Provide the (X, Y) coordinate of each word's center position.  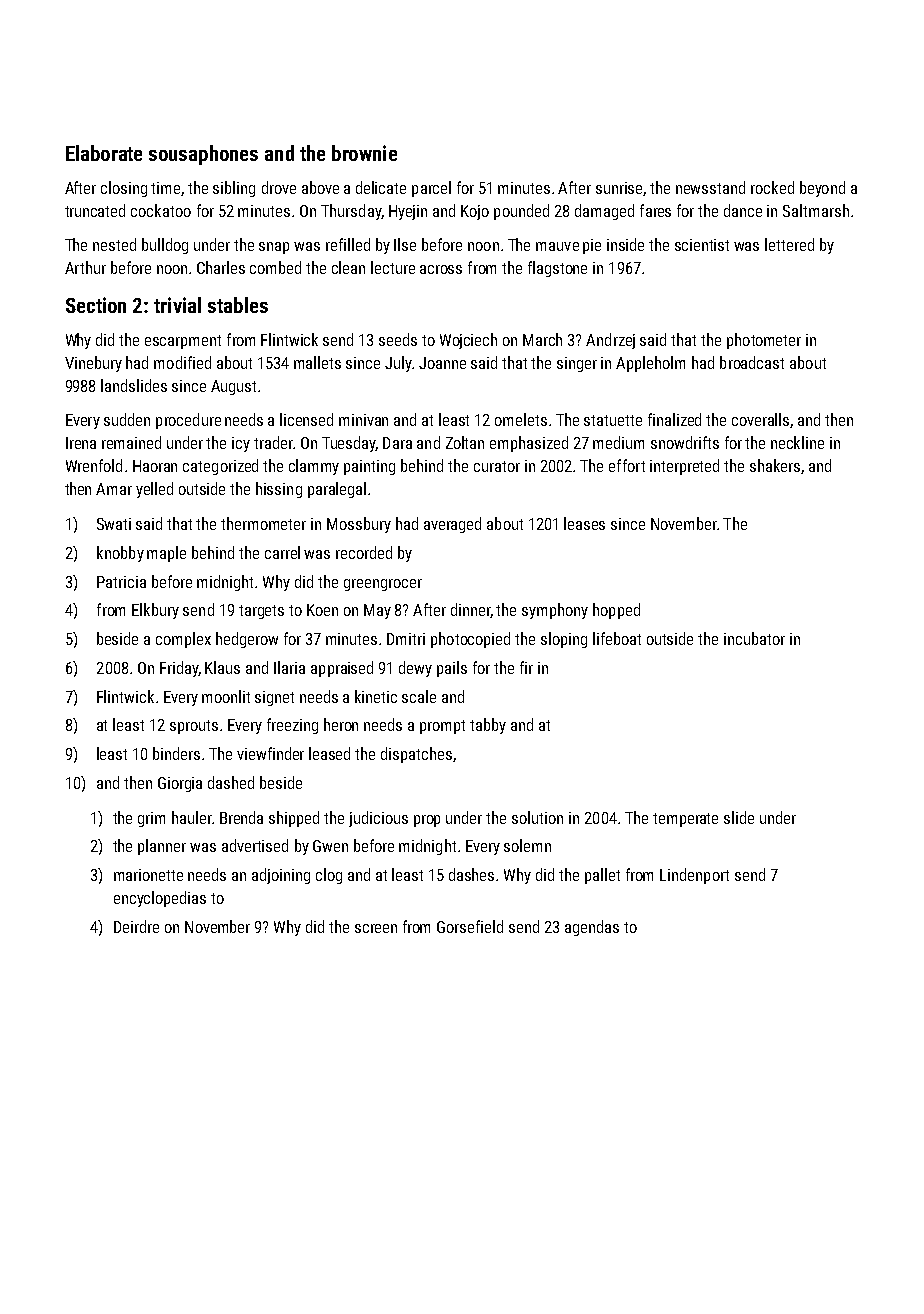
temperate (685, 820)
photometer (764, 341)
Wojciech (468, 341)
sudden (127, 419)
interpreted (684, 467)
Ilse (405, 244)
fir (526, 667)
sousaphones (203, 155)
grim (151, 819)
